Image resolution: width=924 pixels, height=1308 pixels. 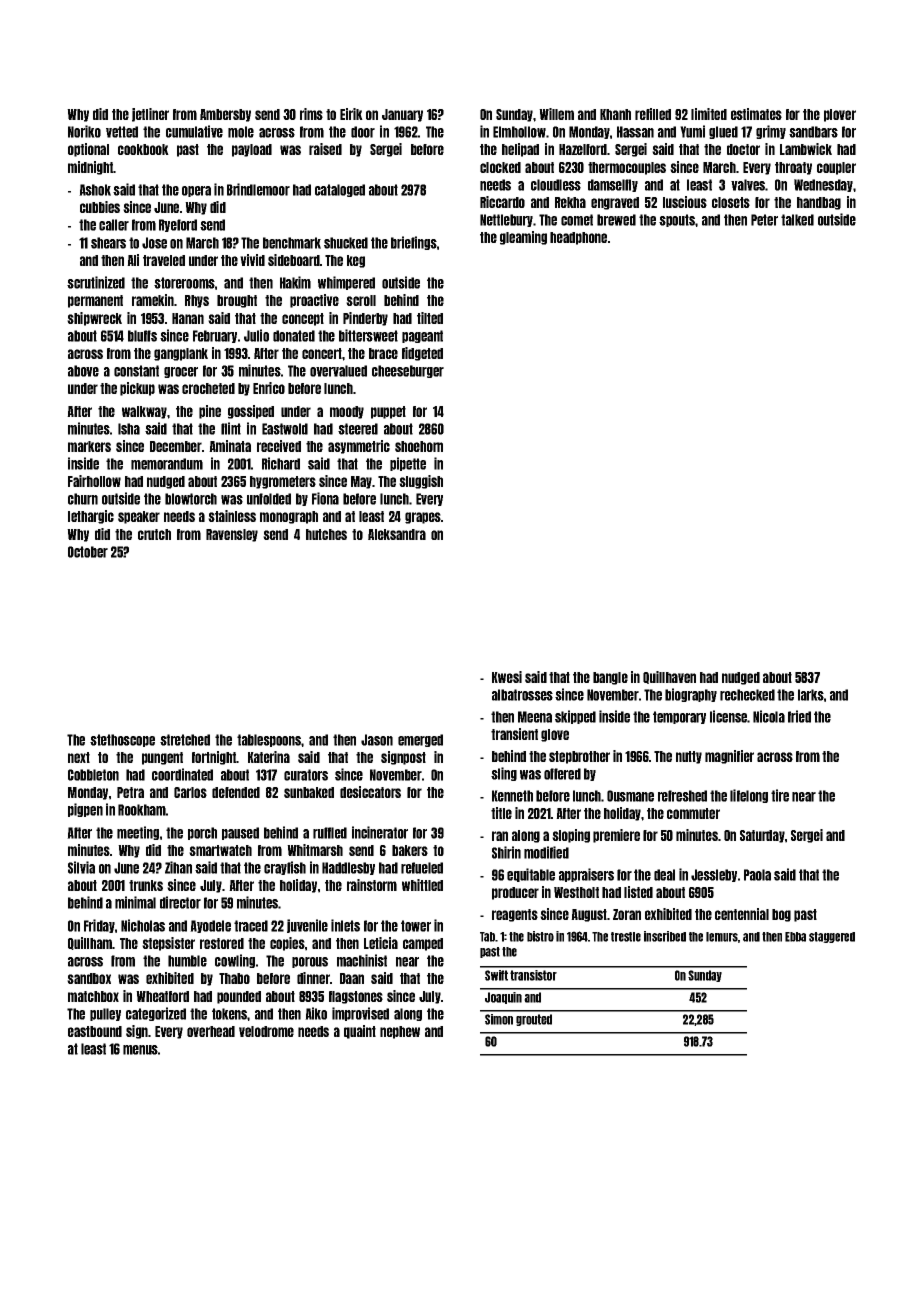 What do you see at coordinates (89, 978) in the page?
I see `sandbox` at bounding box center [89, 978].
